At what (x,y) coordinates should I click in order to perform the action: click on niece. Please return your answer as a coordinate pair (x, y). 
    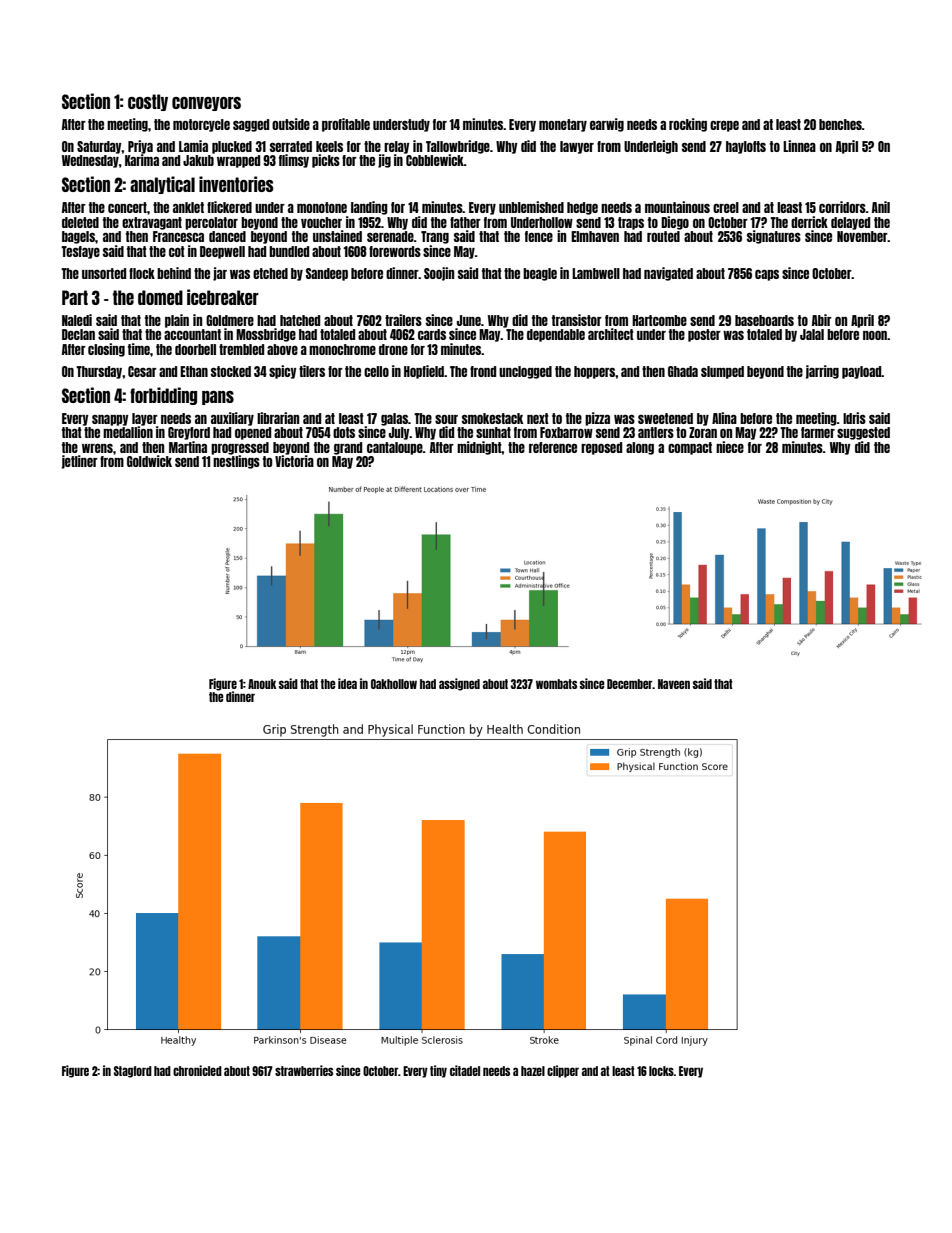
    Looking at the image, I should click on (730, 447).
